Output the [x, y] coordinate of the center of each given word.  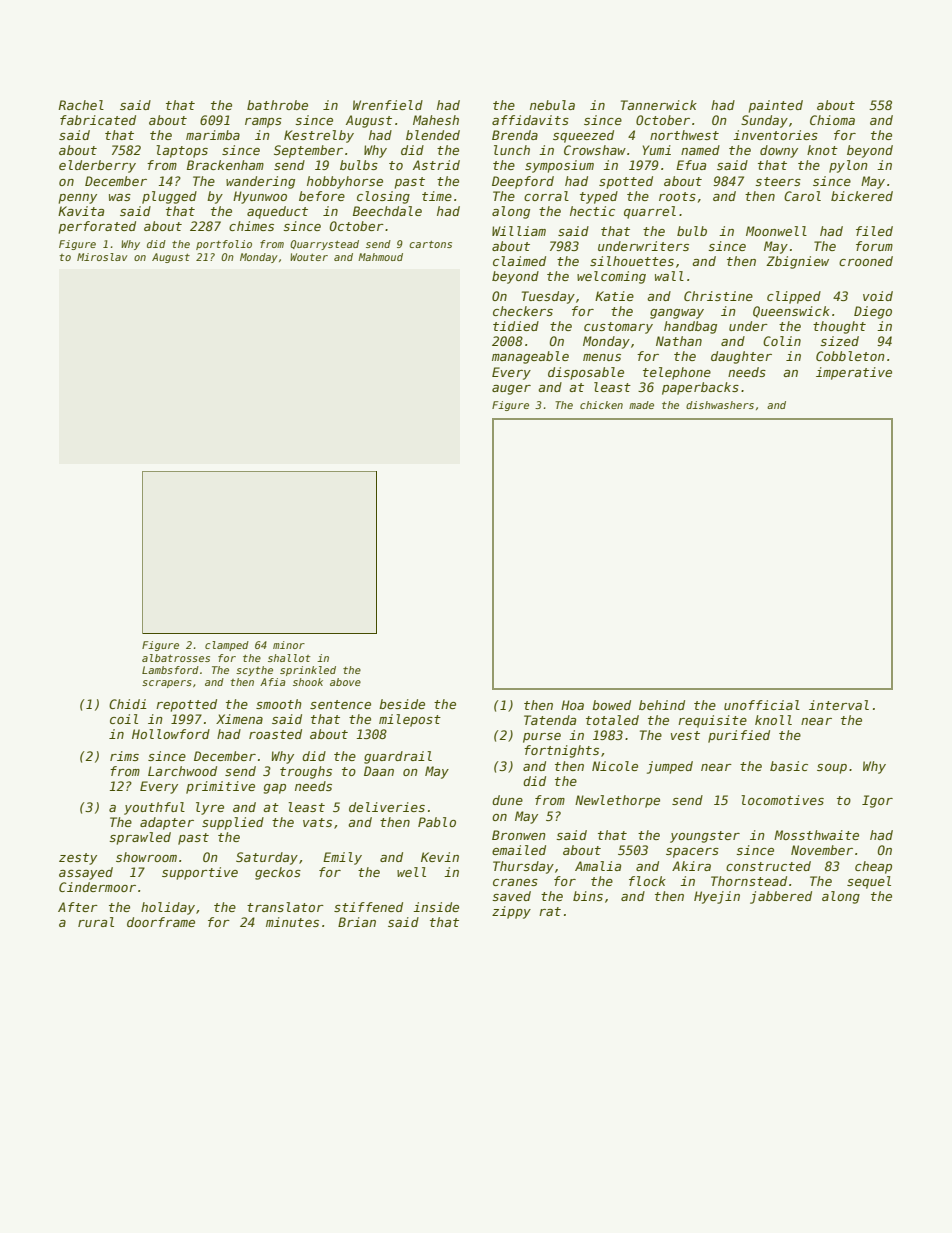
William [519, 231]
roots [677, 196]
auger [511, 390]
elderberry [97, 166]
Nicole [615, 766]
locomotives [782, 800]
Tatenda [550, 720]
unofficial [762, 705]
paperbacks [700, 388]
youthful [154, 808]
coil [124, 719]
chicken [601, 405]
